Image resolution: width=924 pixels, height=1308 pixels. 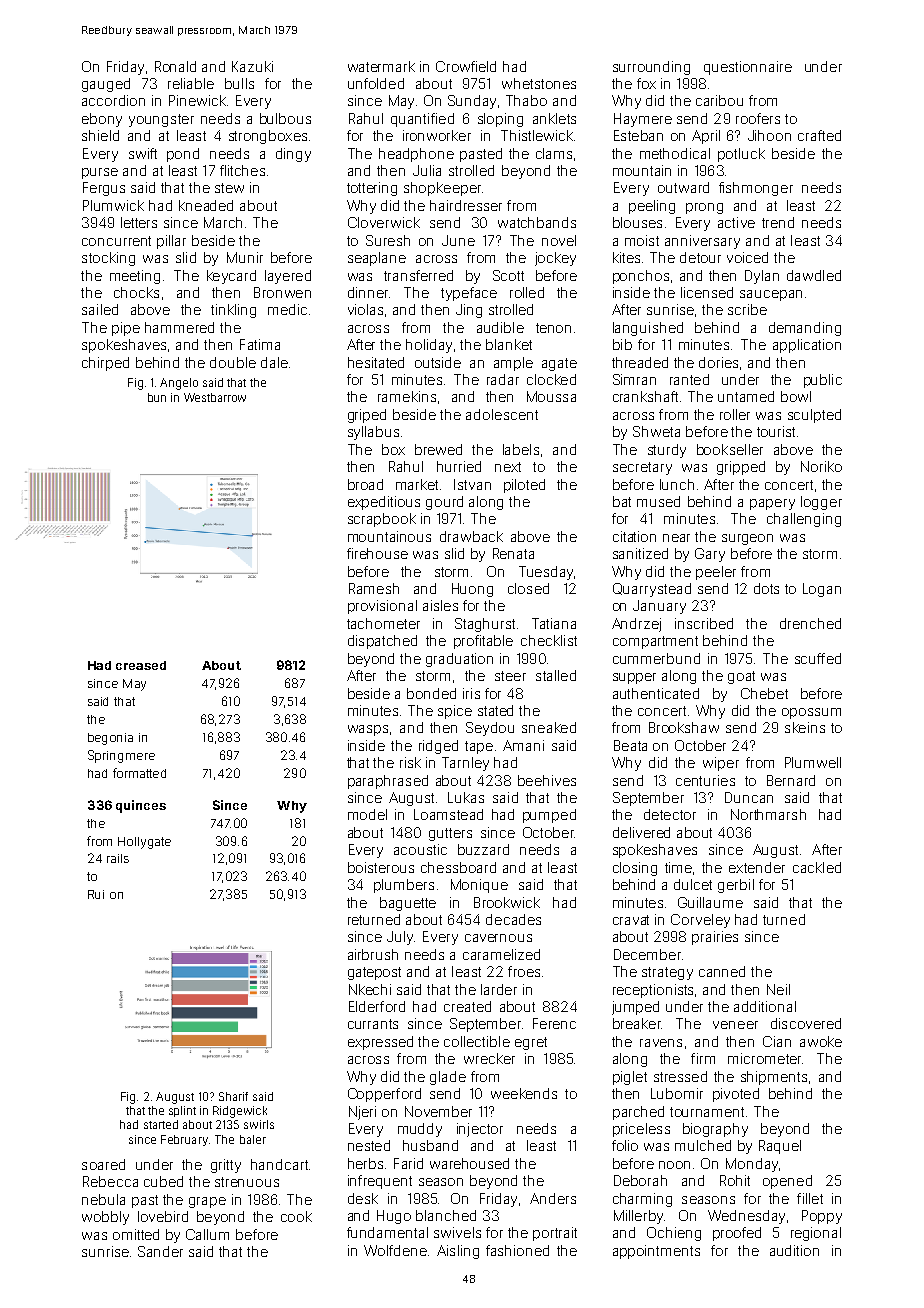 I want to click on shopkeeper, so click(x=442, y=189).
